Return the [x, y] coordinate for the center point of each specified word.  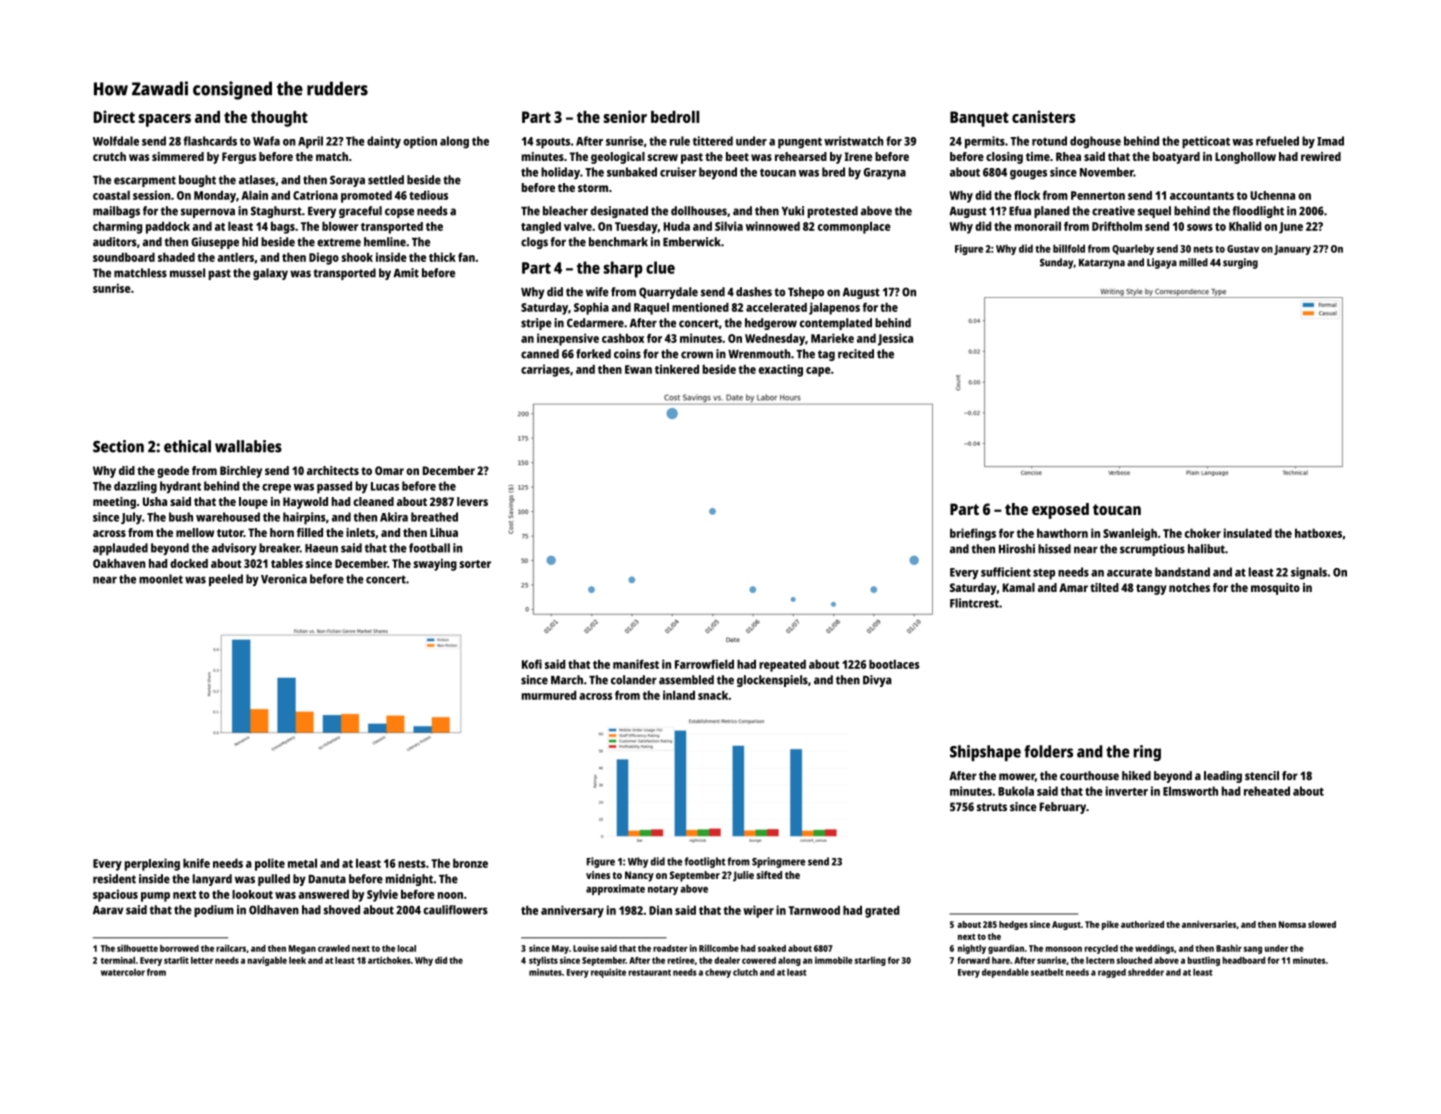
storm [593, 188]
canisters [1043, 116]
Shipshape [985, 753]
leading [1223, 777]
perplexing [152, 864]
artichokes [389, 960]
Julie [743, 876]
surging [1240, 263]
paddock [168, 228]
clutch [745, 972]
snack [713, 695]
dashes [754, 292]
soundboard [124, 257]
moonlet [161, 579]
